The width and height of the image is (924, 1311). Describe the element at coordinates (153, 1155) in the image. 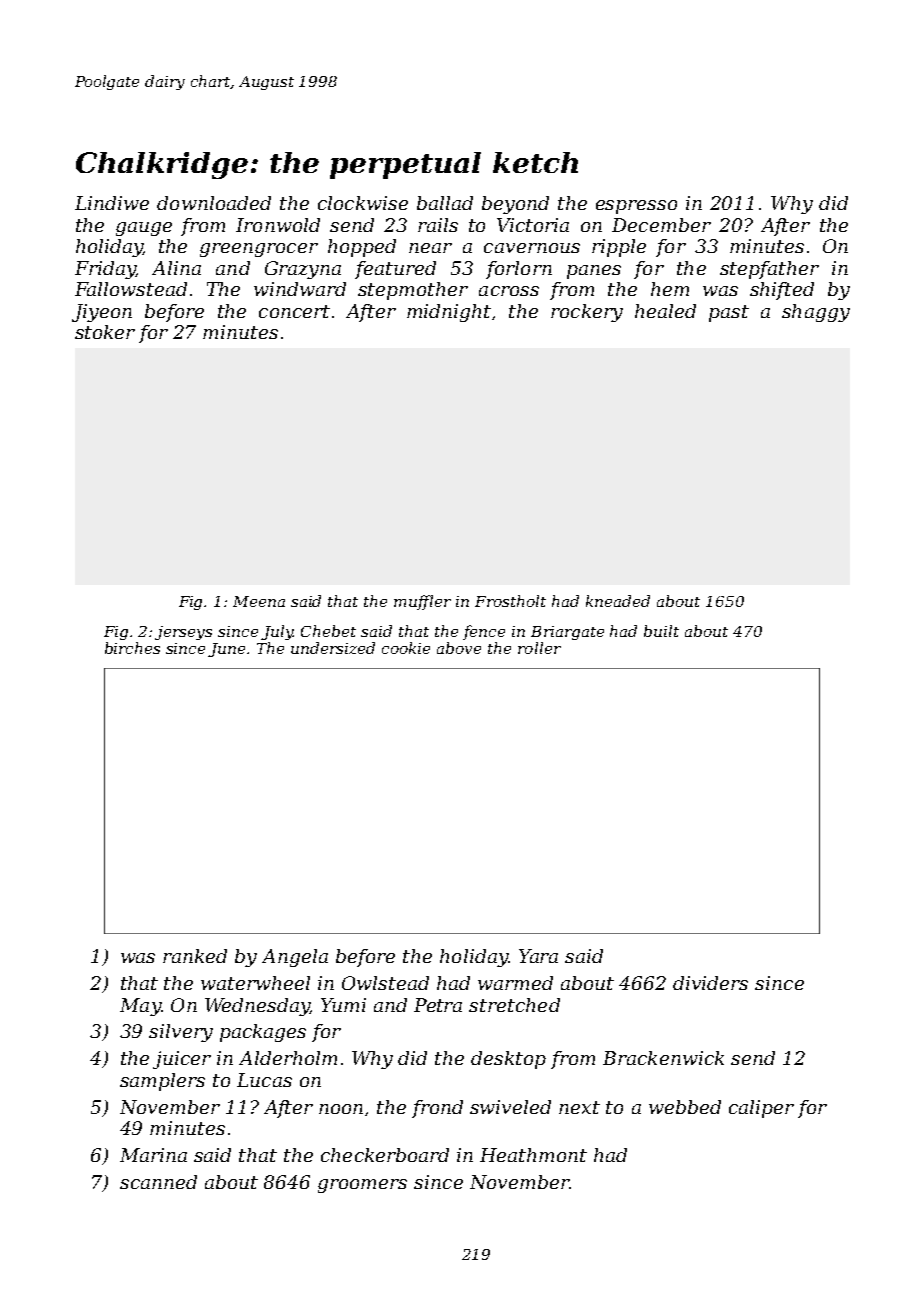

I see `Marina` at that location.
